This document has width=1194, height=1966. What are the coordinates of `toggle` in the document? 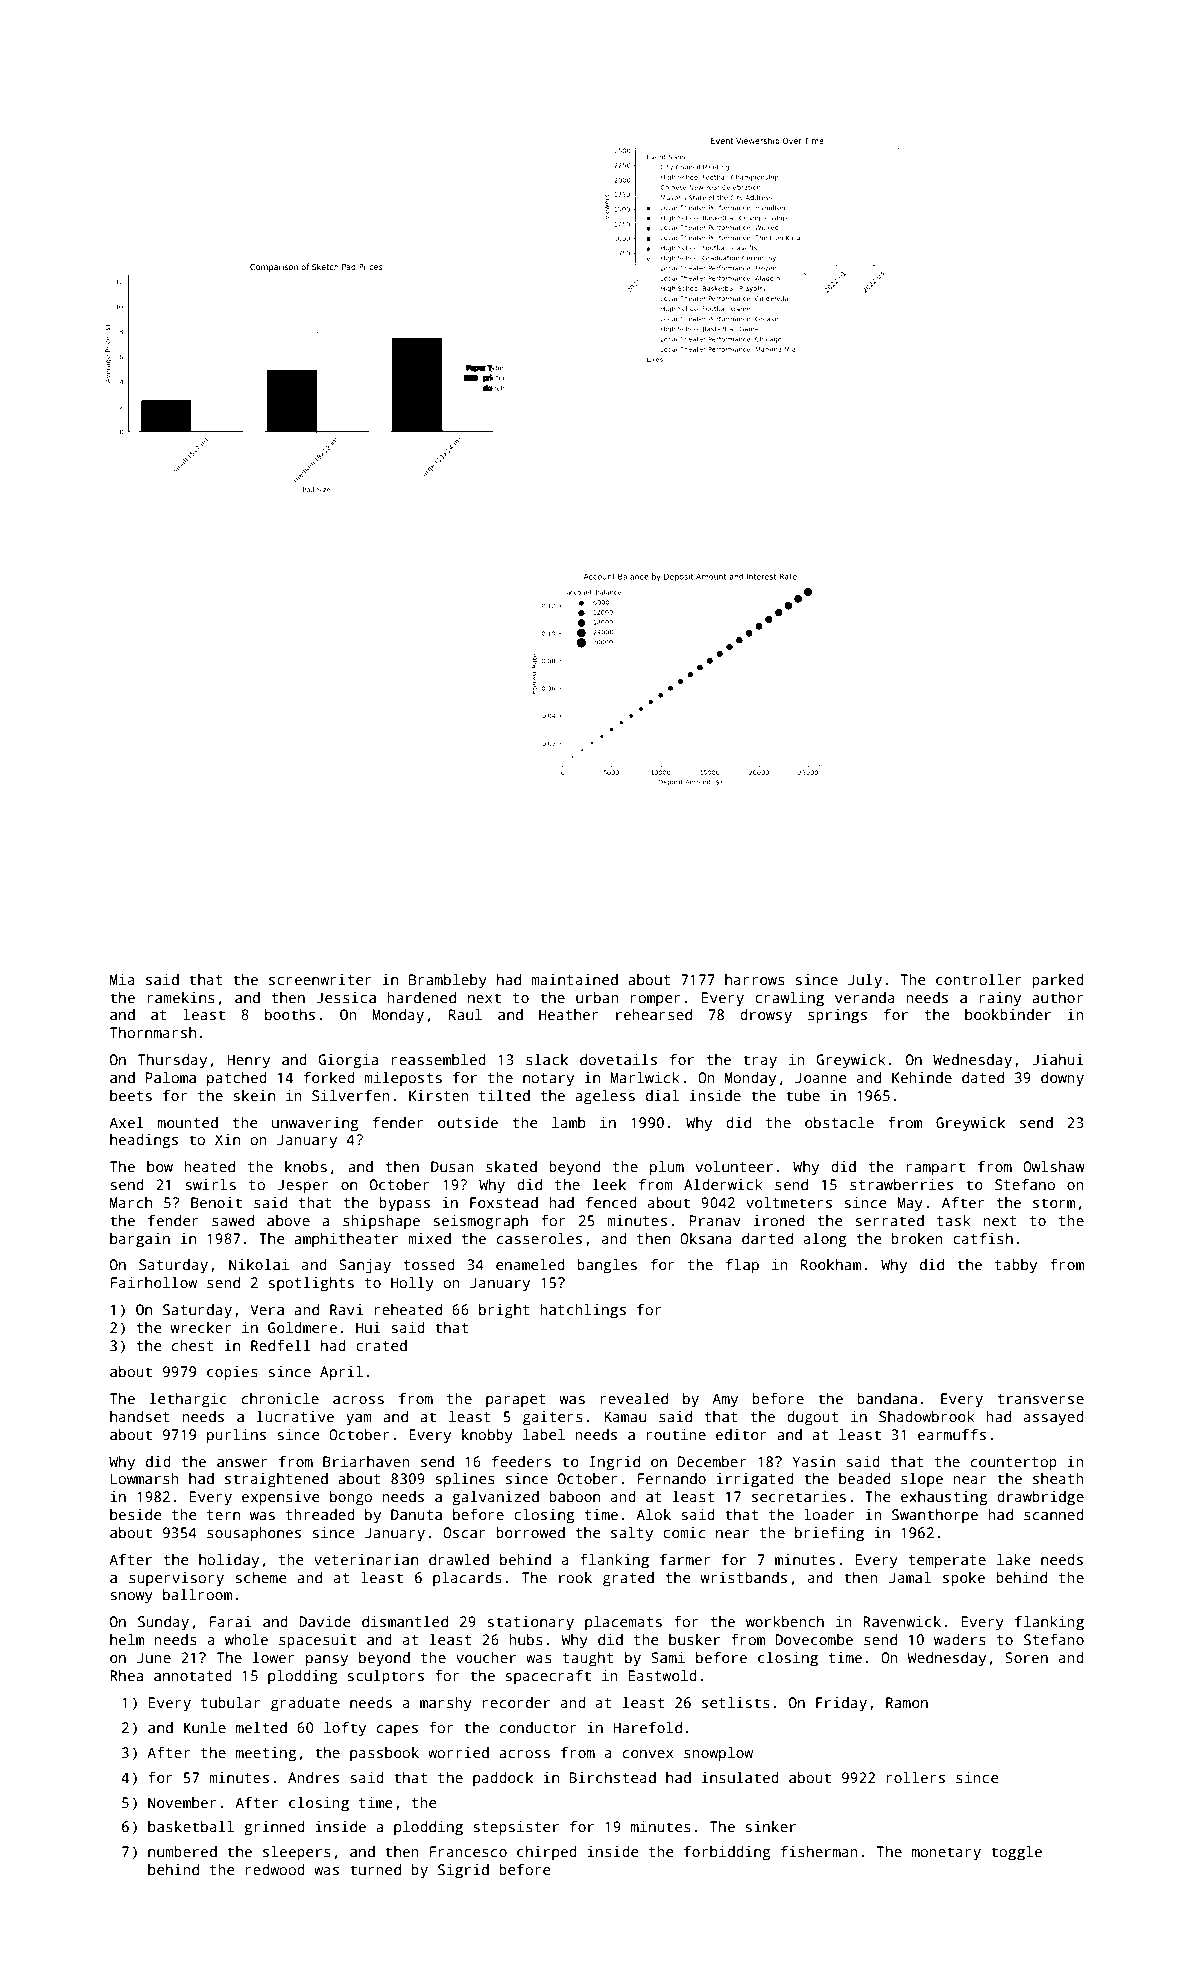 It's located at (1016, 1853).
